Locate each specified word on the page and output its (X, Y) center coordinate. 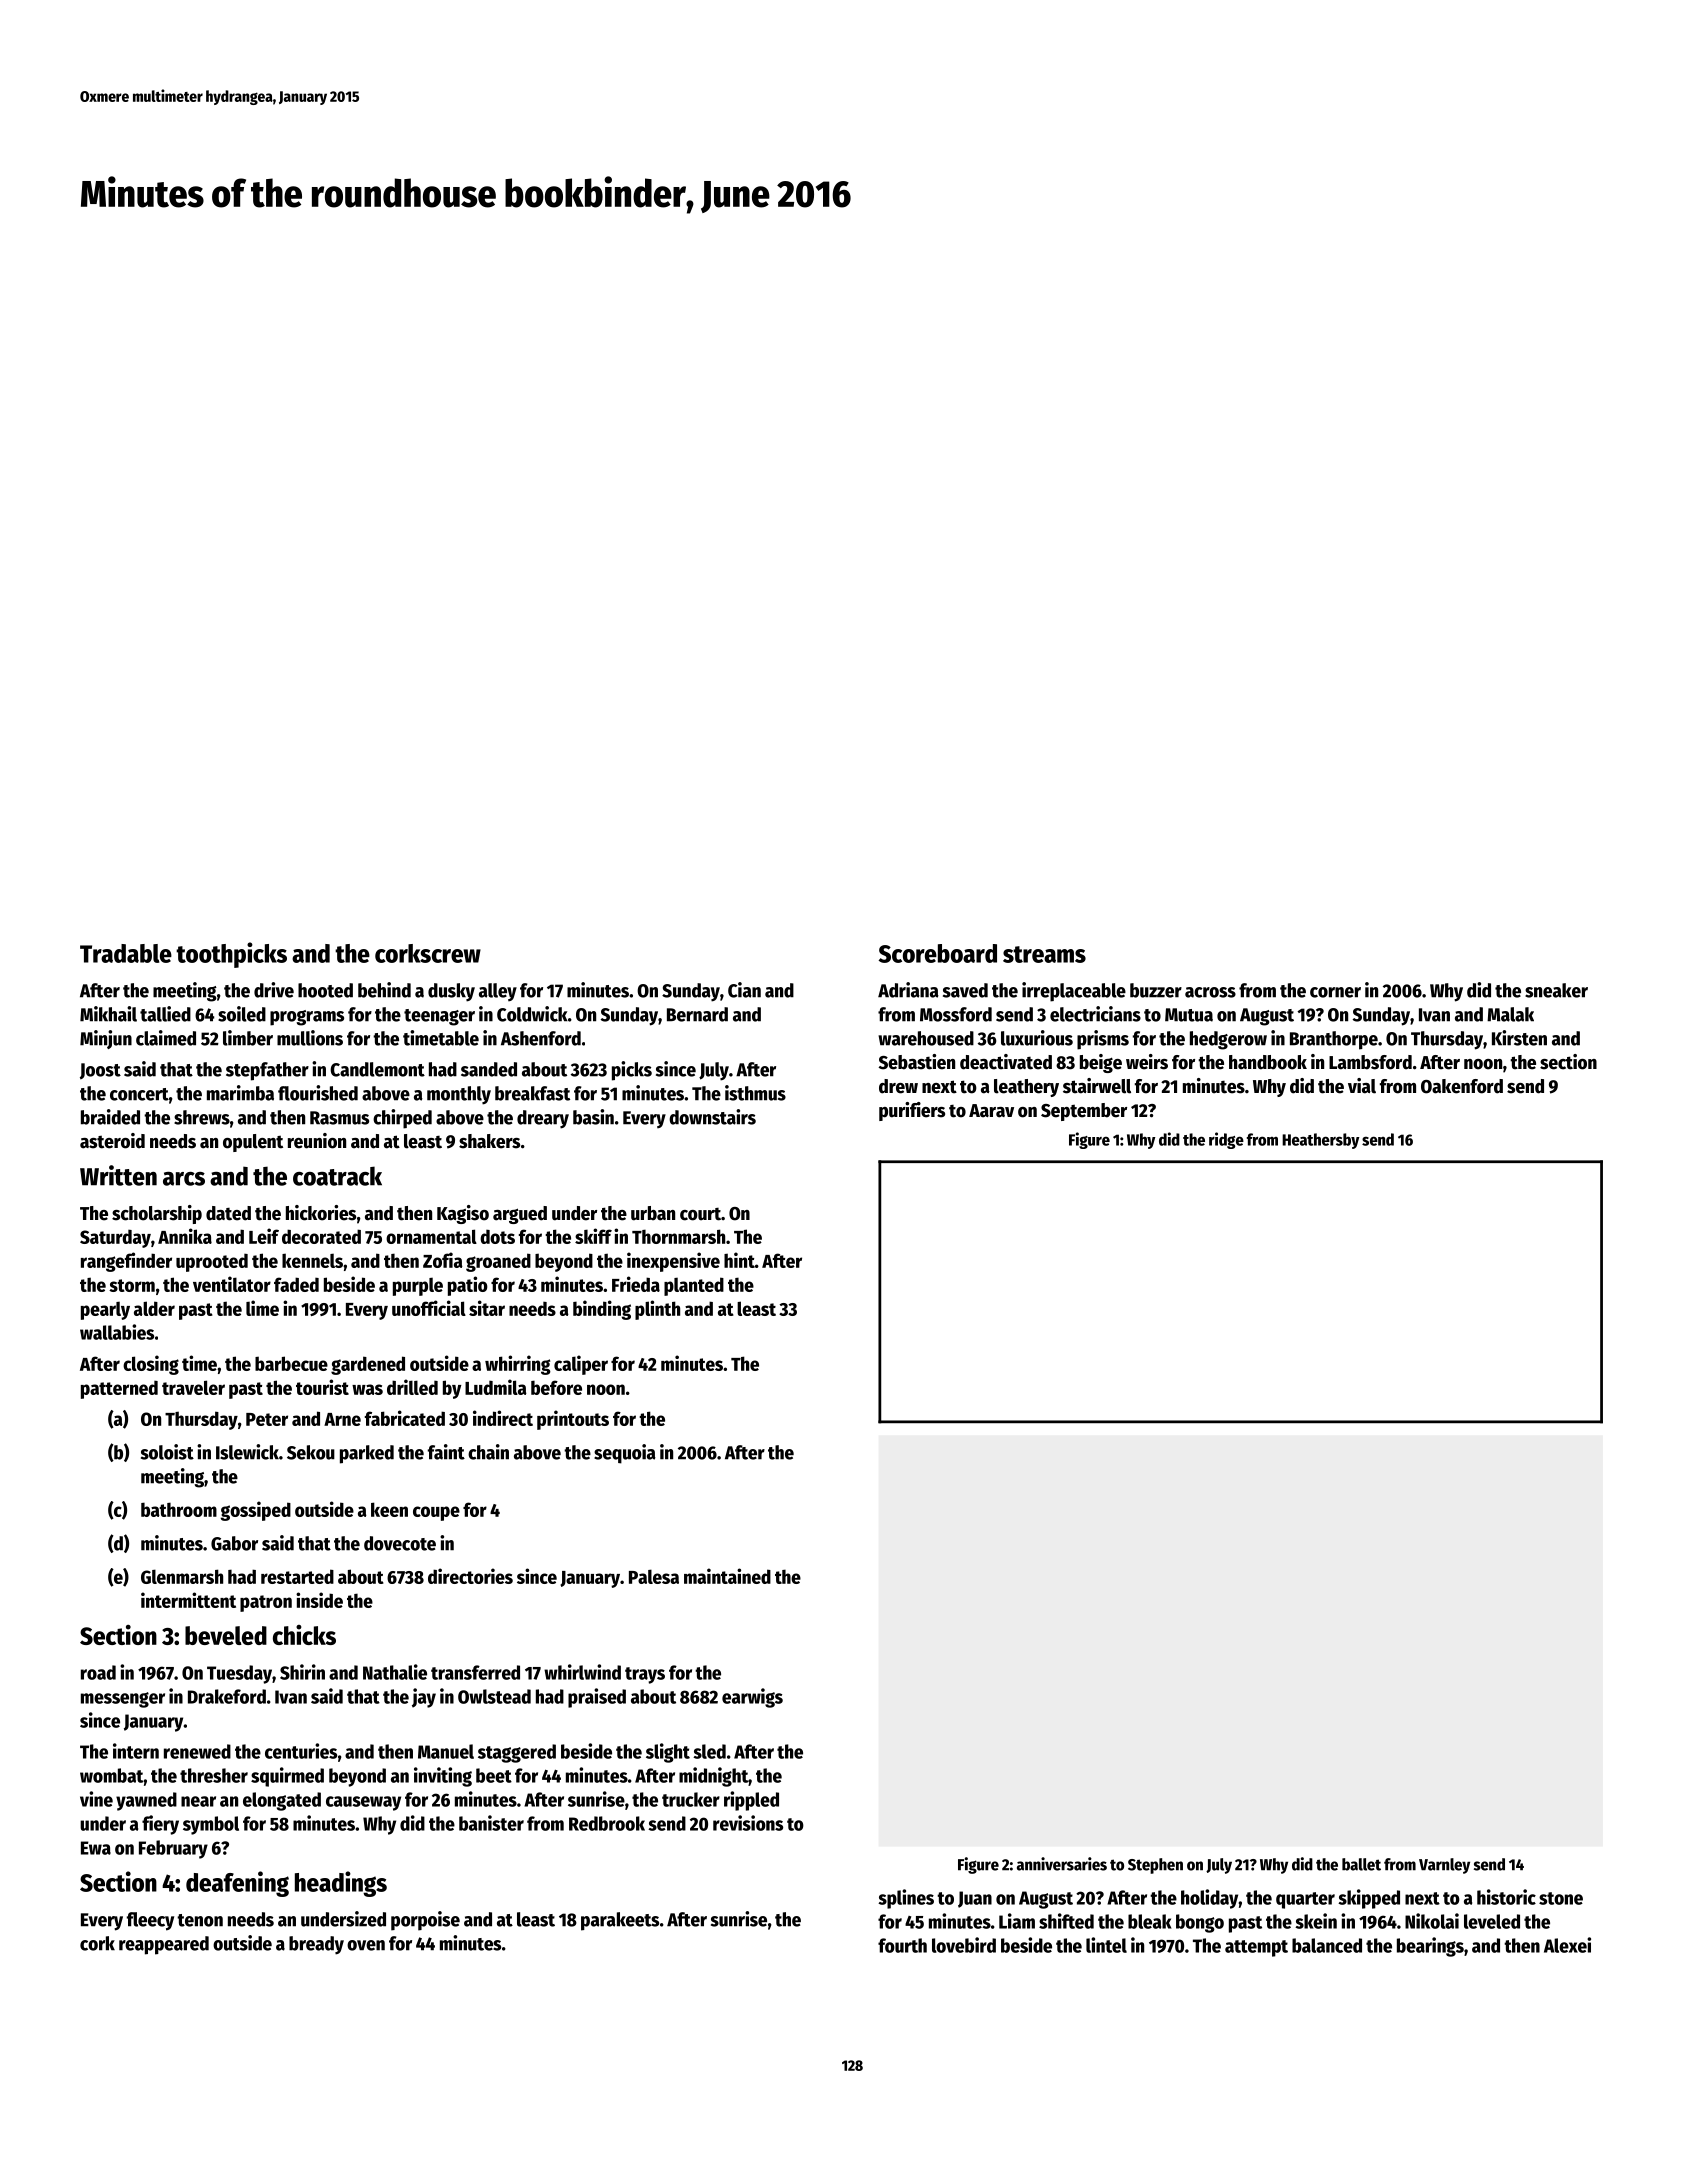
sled (709, 1751)
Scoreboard (938, 953)
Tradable (126, 953)
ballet (1361, 1864)
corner (1335, 992)
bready (316, 1945)
